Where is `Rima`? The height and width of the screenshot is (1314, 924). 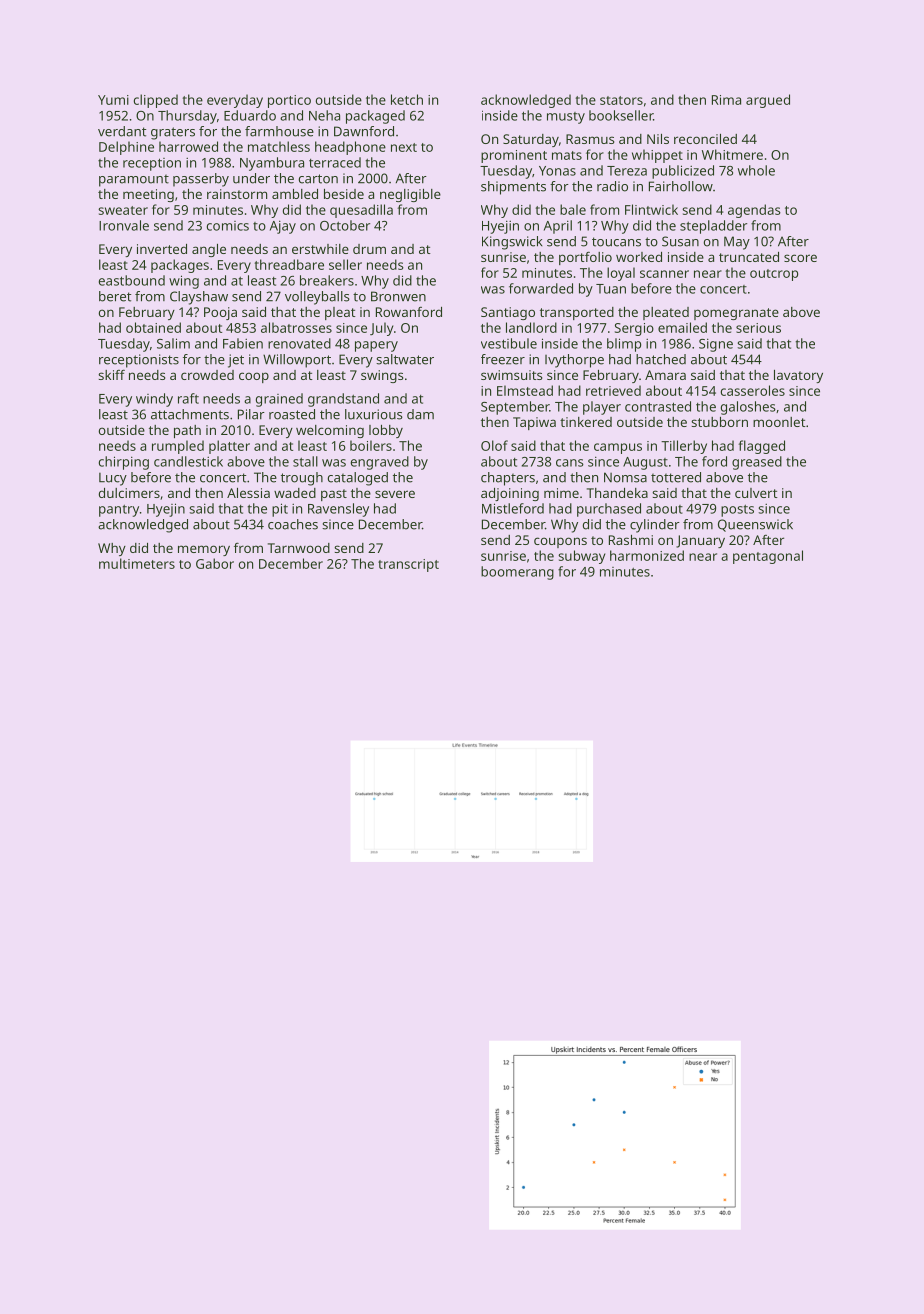 Rima is located at coordinates (726, 100).
